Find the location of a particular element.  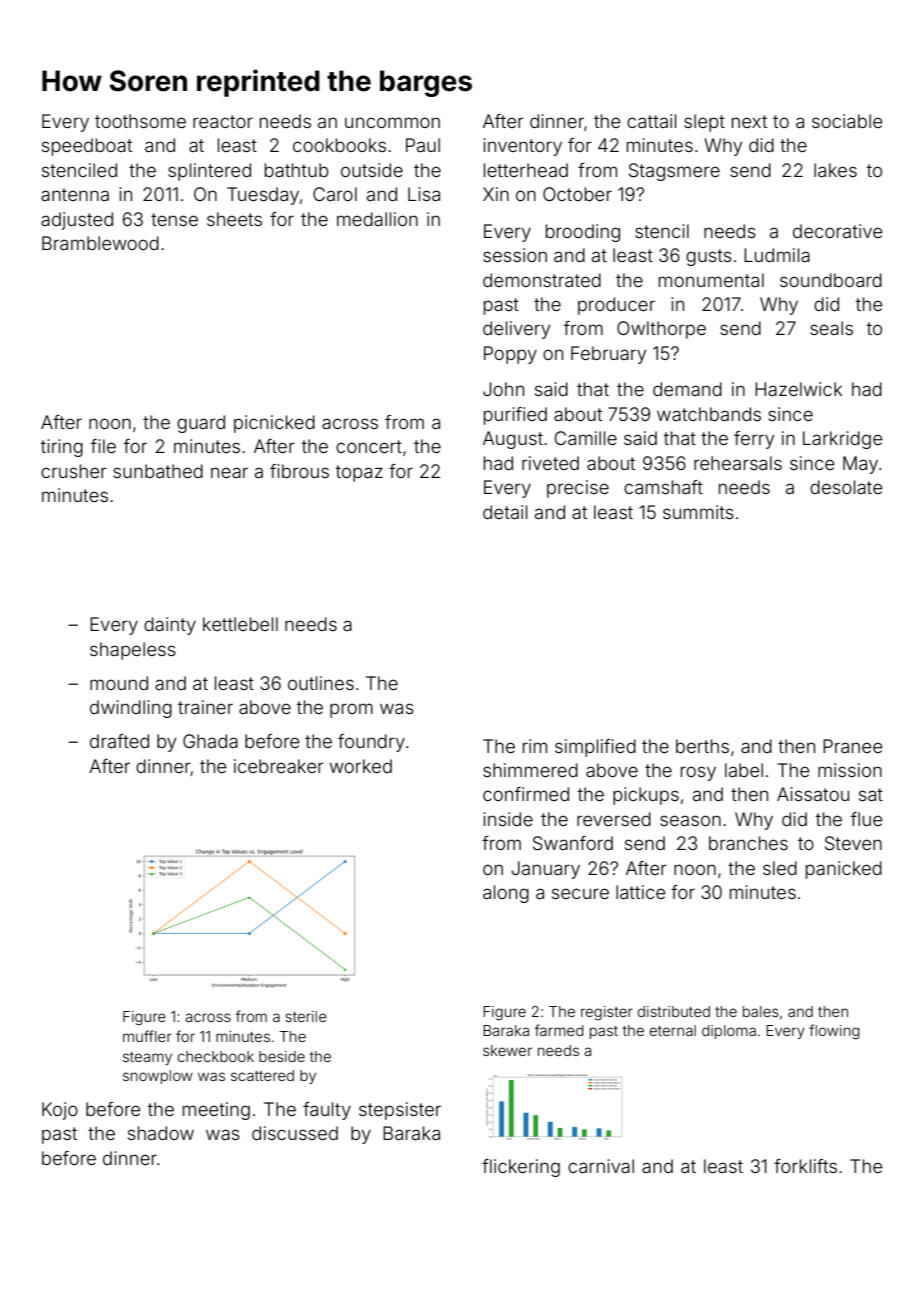

next is located at coordinates (749, 121).
